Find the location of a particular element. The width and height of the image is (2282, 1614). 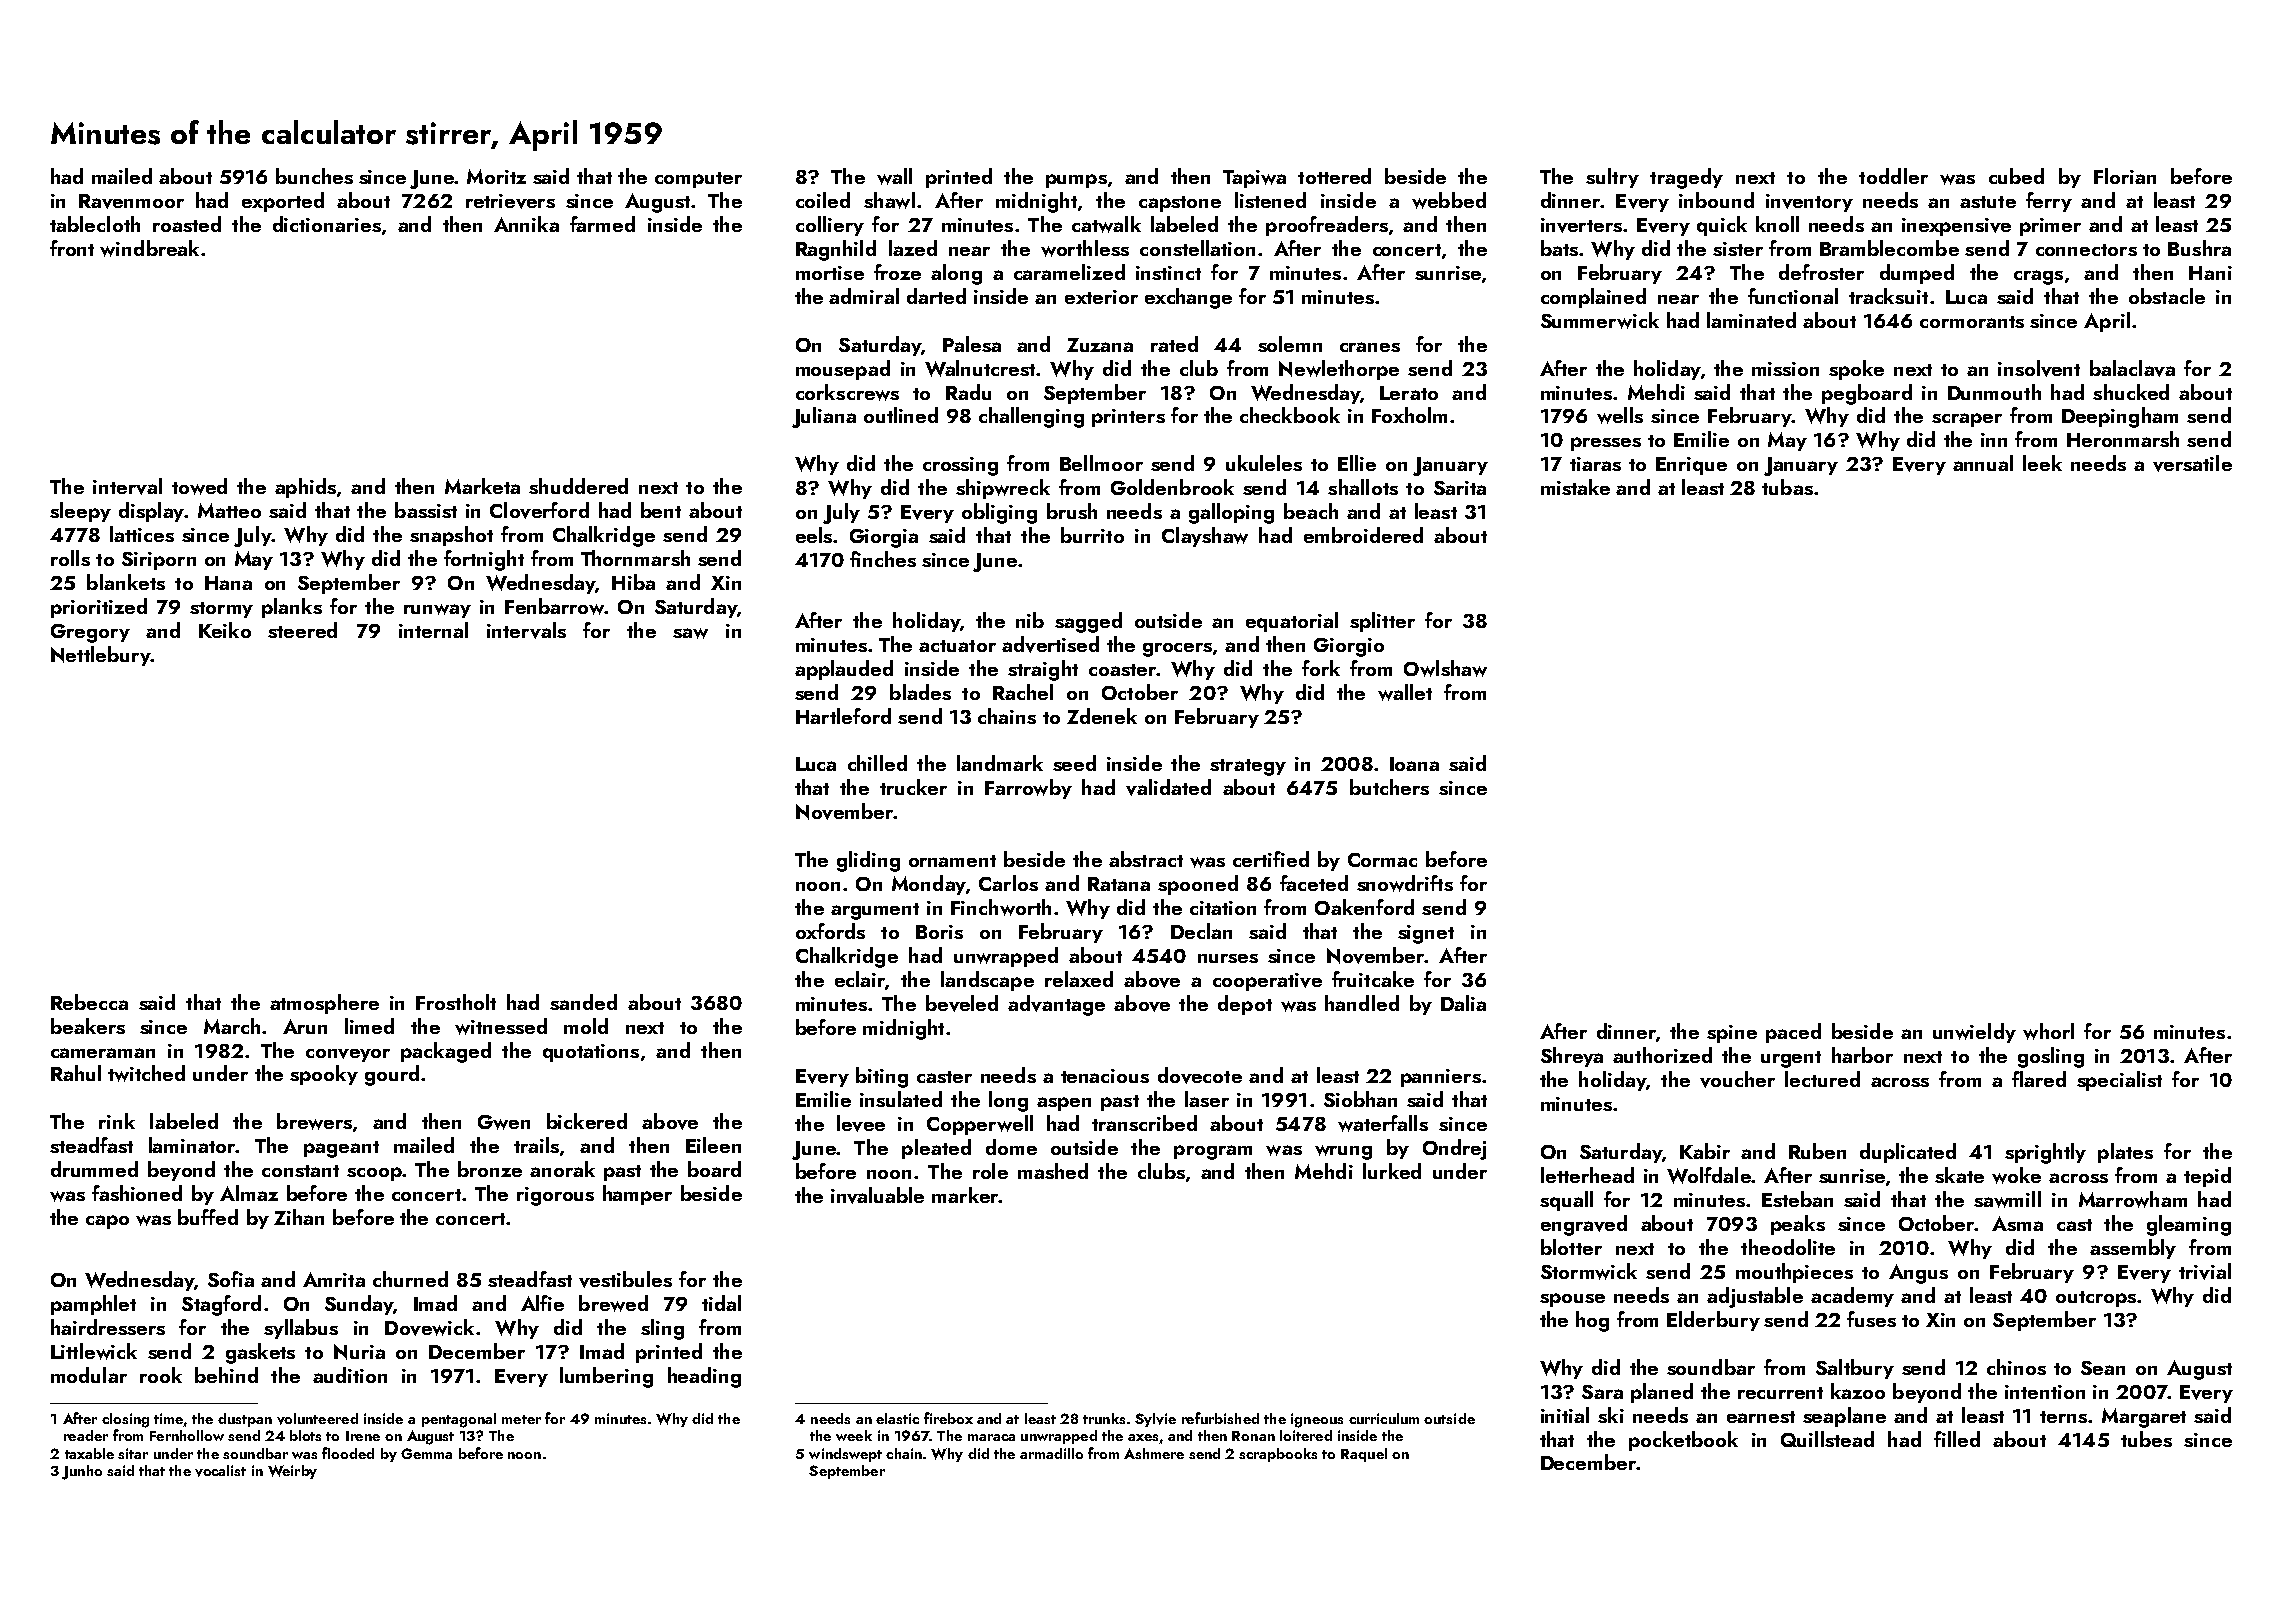

fruitcake is located at coordinates (1373, 979).
